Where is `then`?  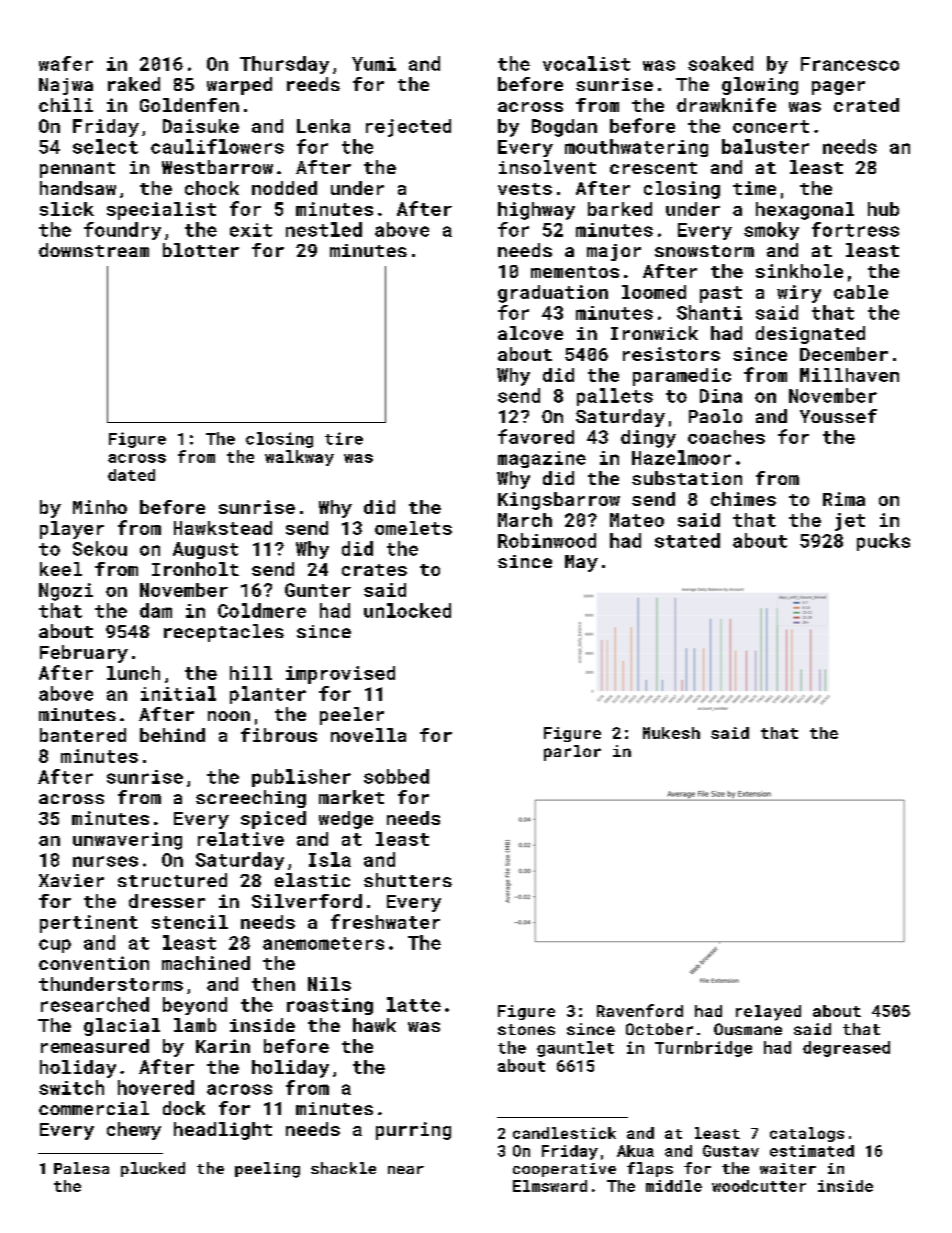 then is located at coordinates (273, 984).
